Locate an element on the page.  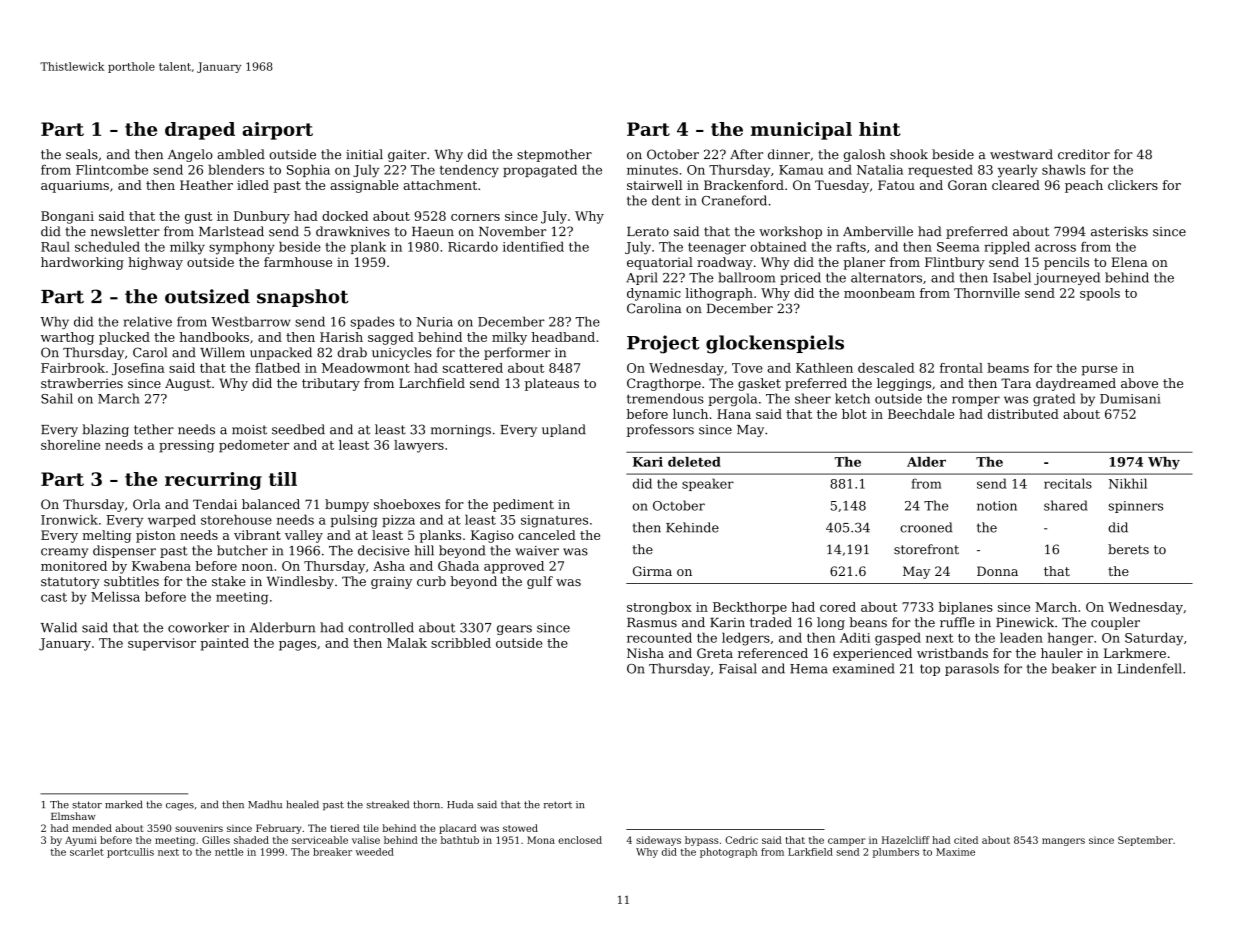
frontal is located at coordinates (961, 368).
